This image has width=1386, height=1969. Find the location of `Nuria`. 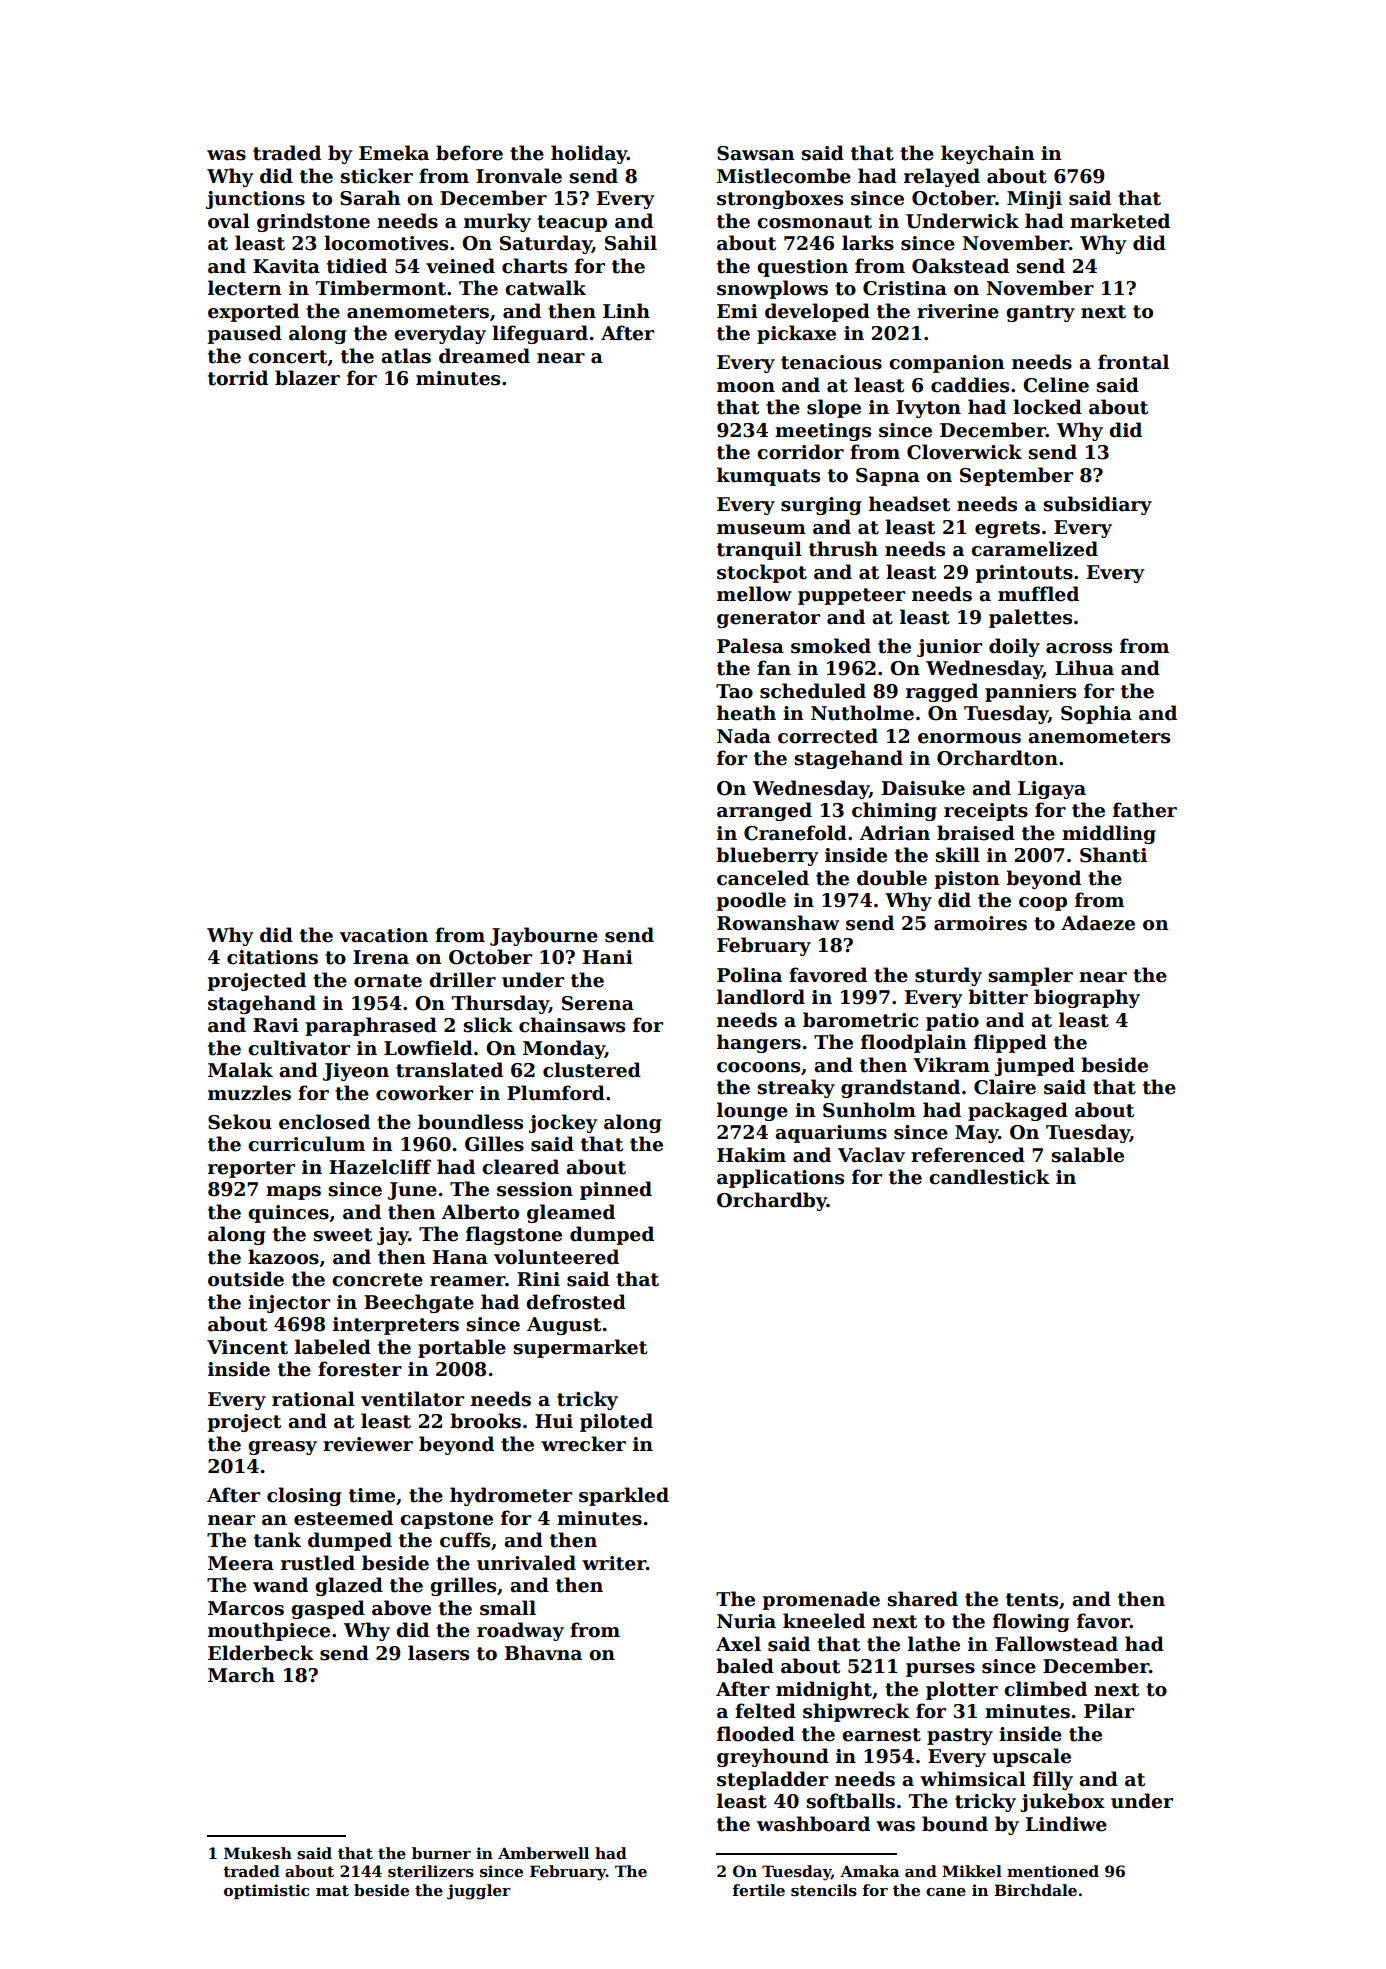

Nuria is located at coordinates (746, 1621).
